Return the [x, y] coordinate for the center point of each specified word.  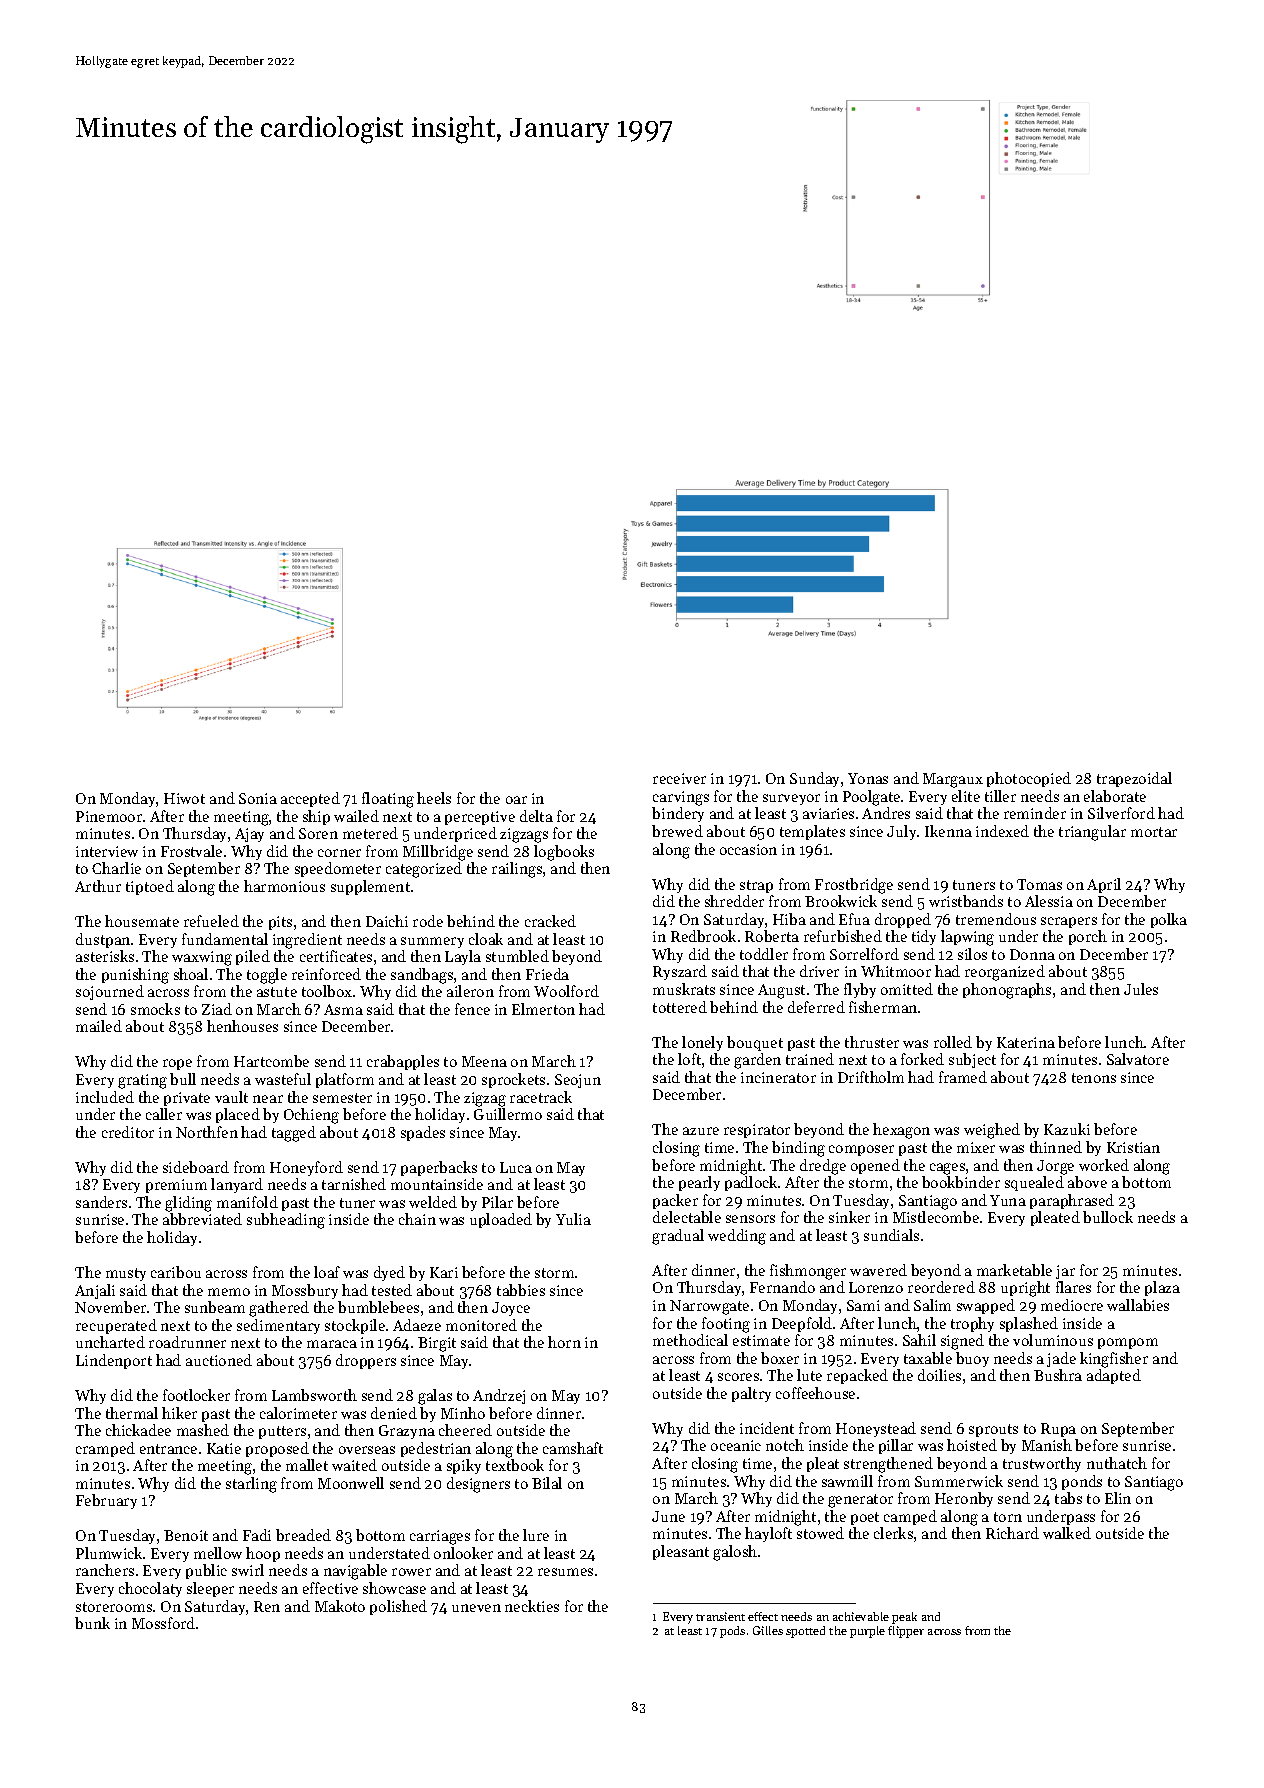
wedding [737, 1237]
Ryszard [680, 972]
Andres [886, 813]
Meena [484, 1061]
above [1087, 1182]
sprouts [993, 1430]
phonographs [1007, 991]
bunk [92, 1623]
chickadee [138, 1430]
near [268, 1099]
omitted [907, 989]
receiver [679, 778]
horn [564, 1342]
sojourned [110, 992]
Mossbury [305, 1291]
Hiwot [184, 798]
